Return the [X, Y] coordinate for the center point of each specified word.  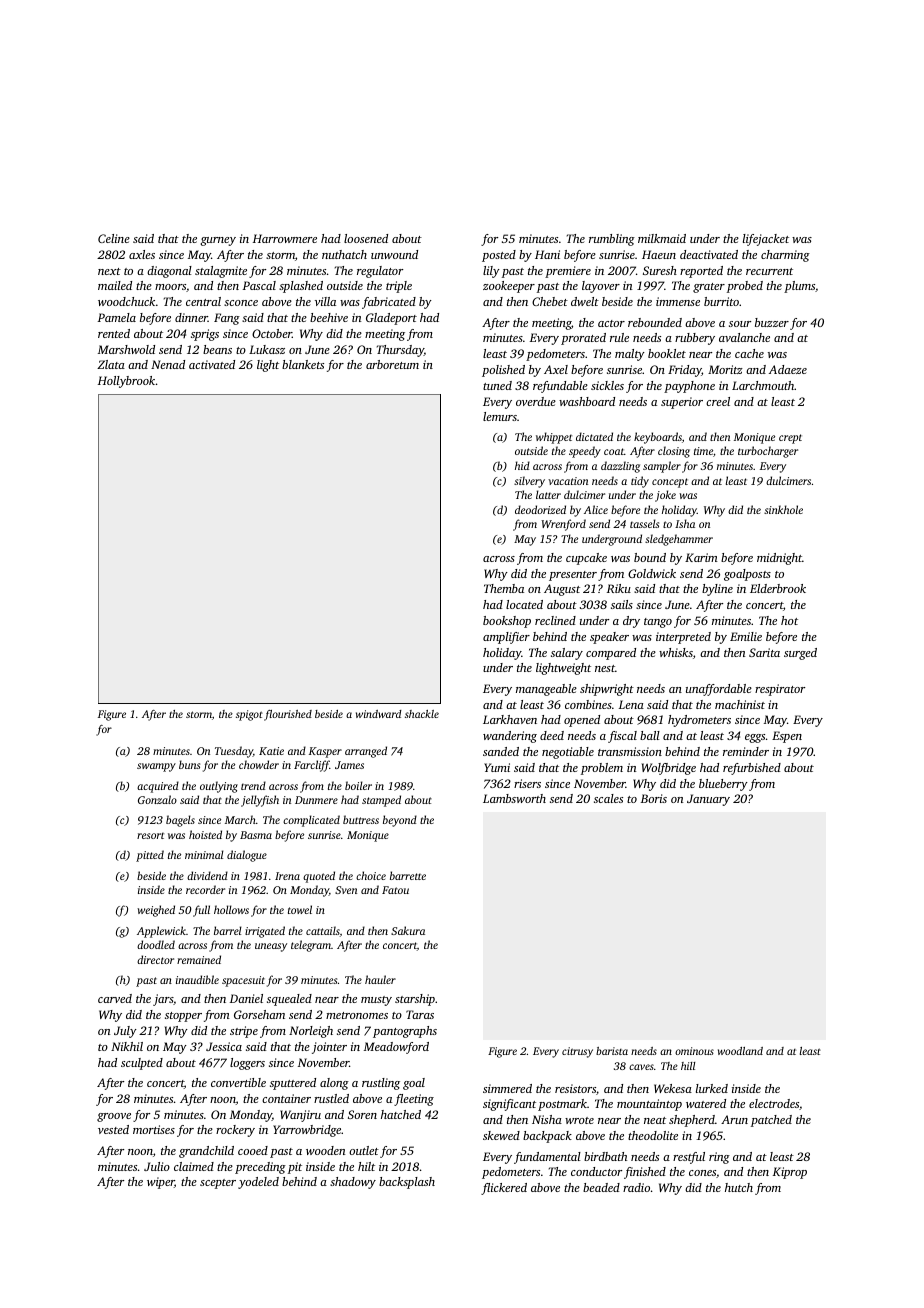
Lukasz [267, 349]
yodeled [258, 1183]
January [708, 800]
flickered [504, 1189]
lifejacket [766, 240]
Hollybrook [126, 382]
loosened [366, 238]
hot [789, 620]
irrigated [265, 932]
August [562, 590]
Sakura [408, 930]
